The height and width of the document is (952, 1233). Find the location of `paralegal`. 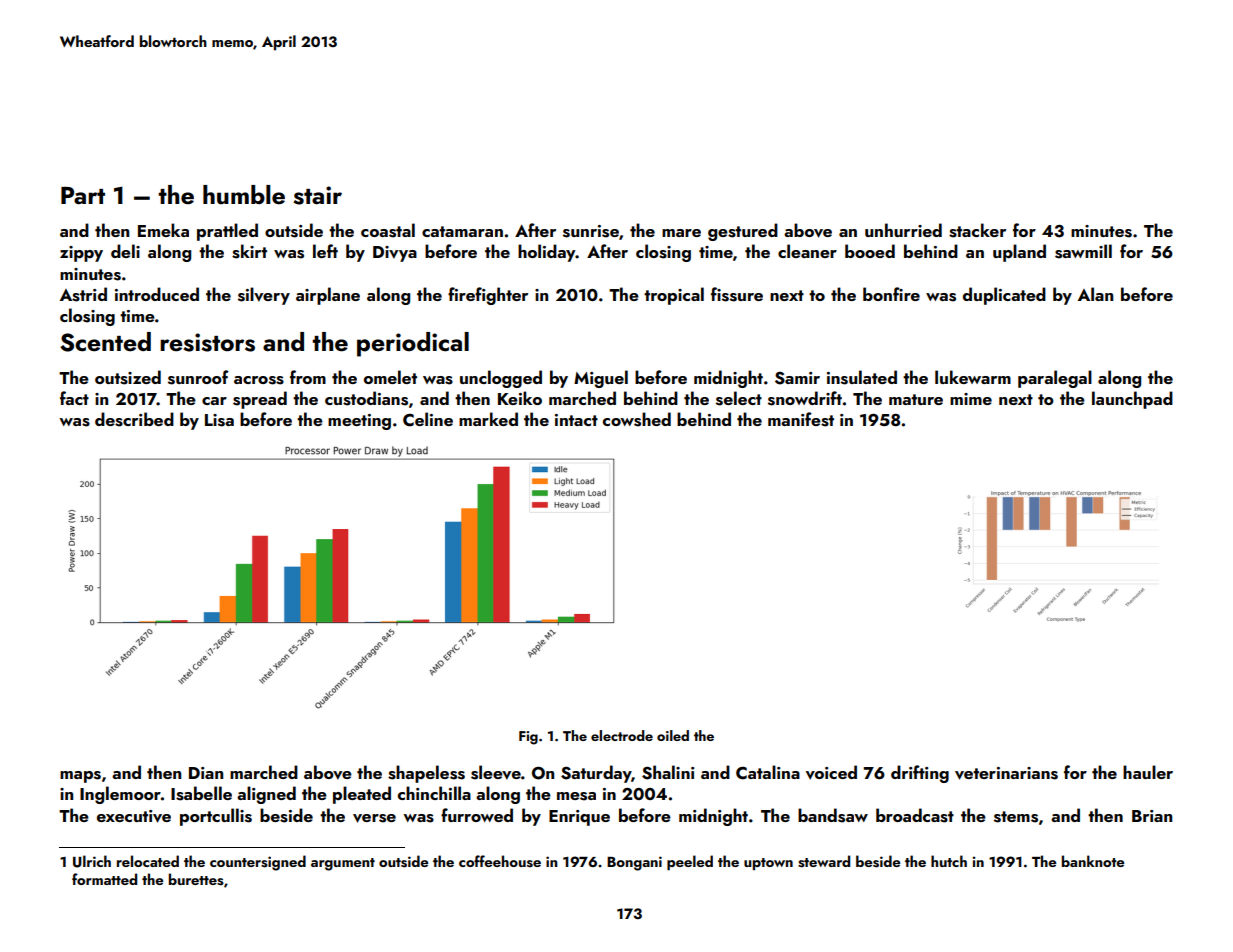

paralegal is located at coordinates (1055, 379).
